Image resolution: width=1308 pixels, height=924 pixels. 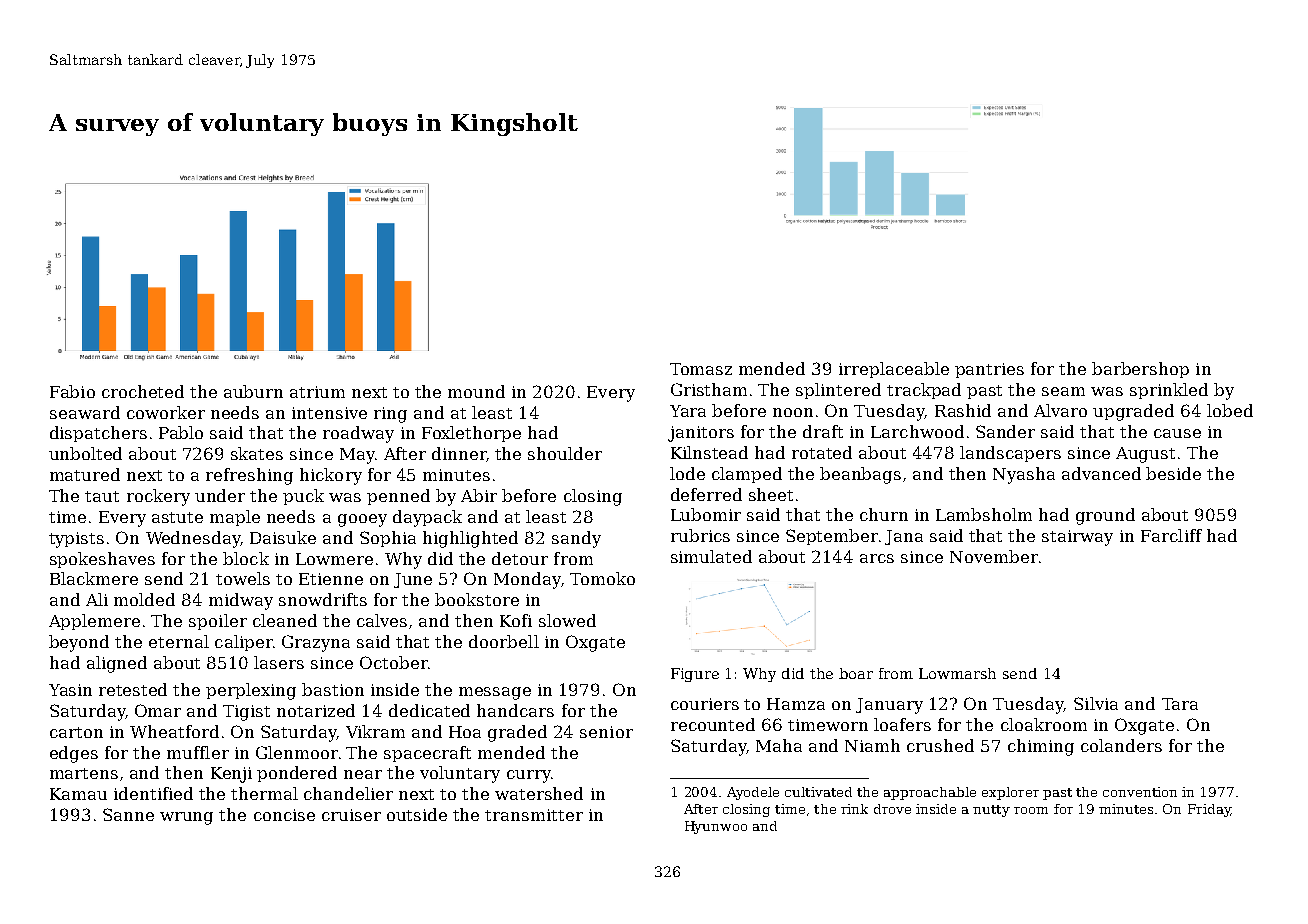 I want to click on crocheted, so click(x=143, y=391).
